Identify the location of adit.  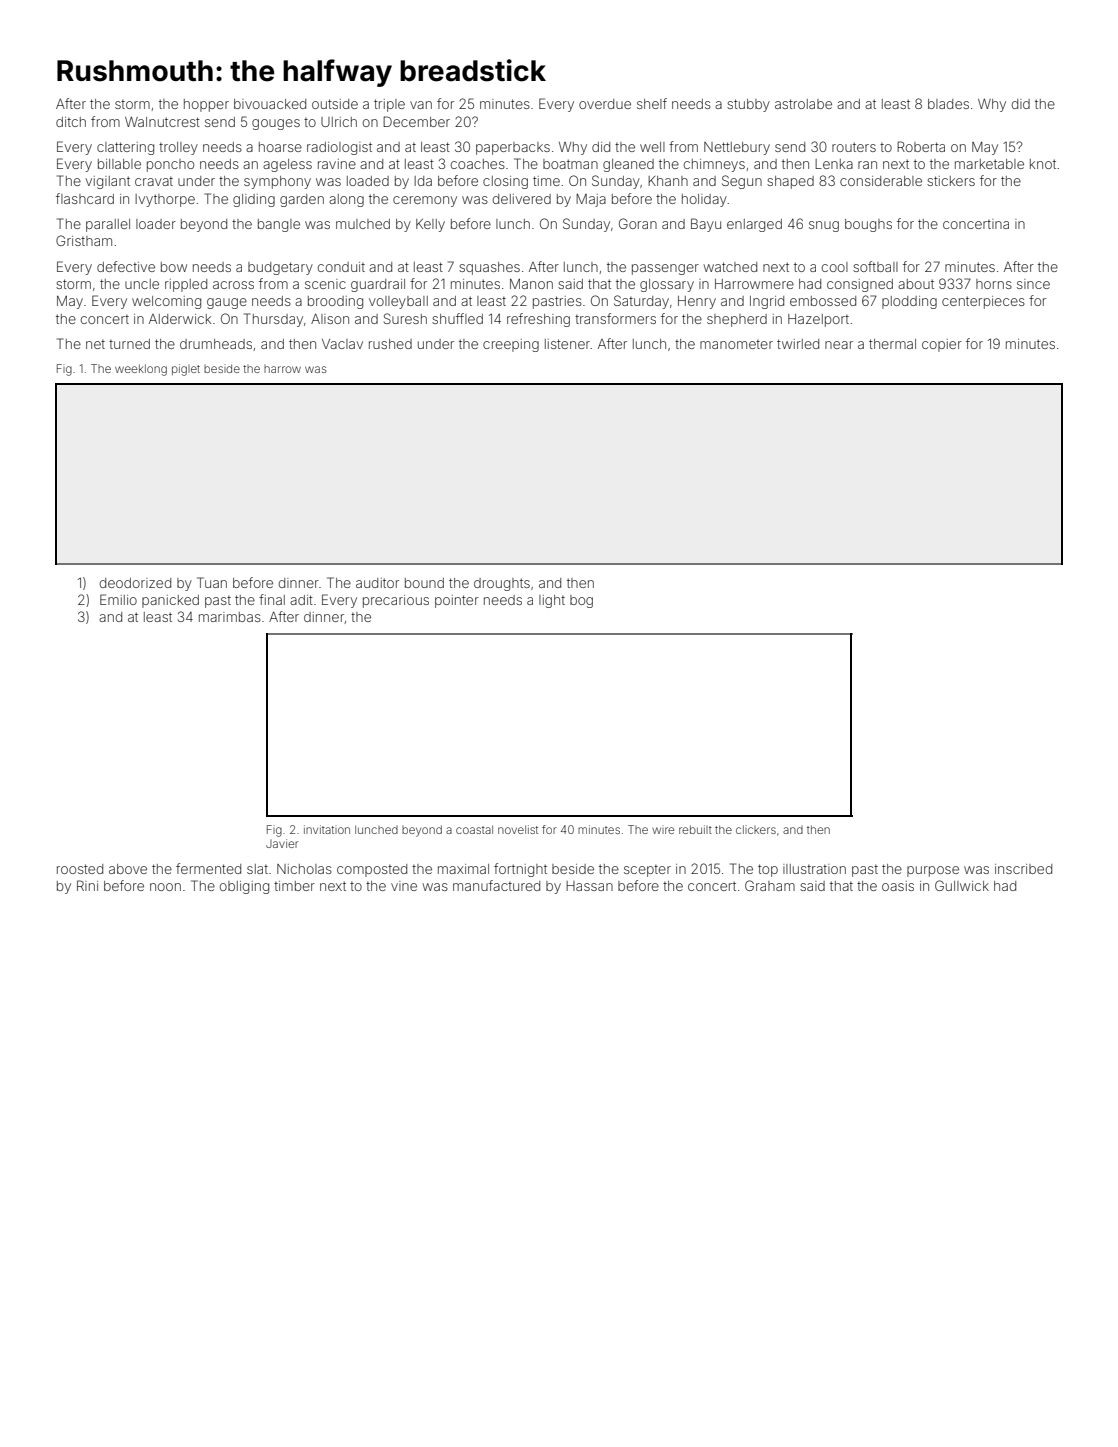
(301, 600).
